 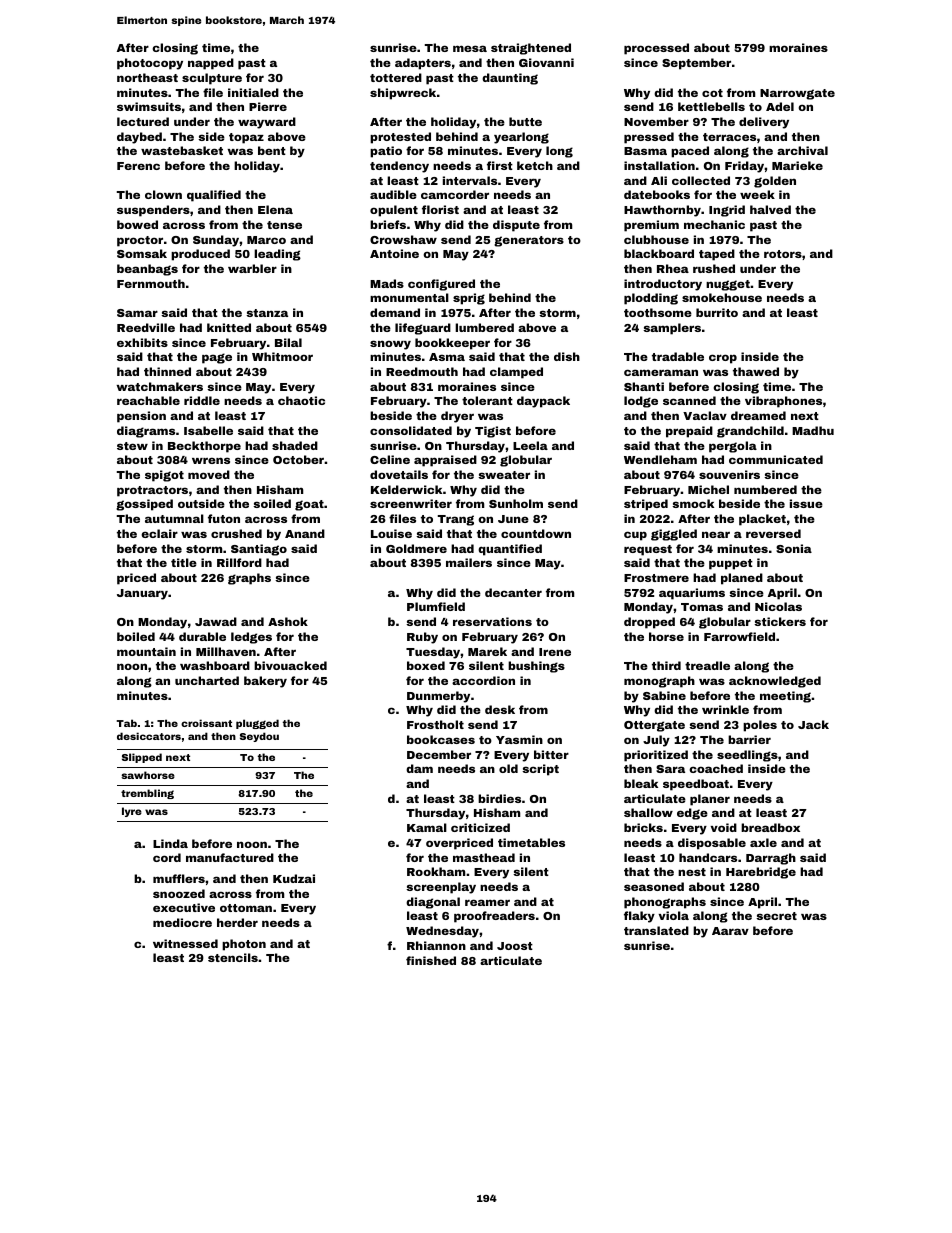 What do you see at coordinates (480, 827) in the document?
I see `criticized` at bounding box center [480, 827].
